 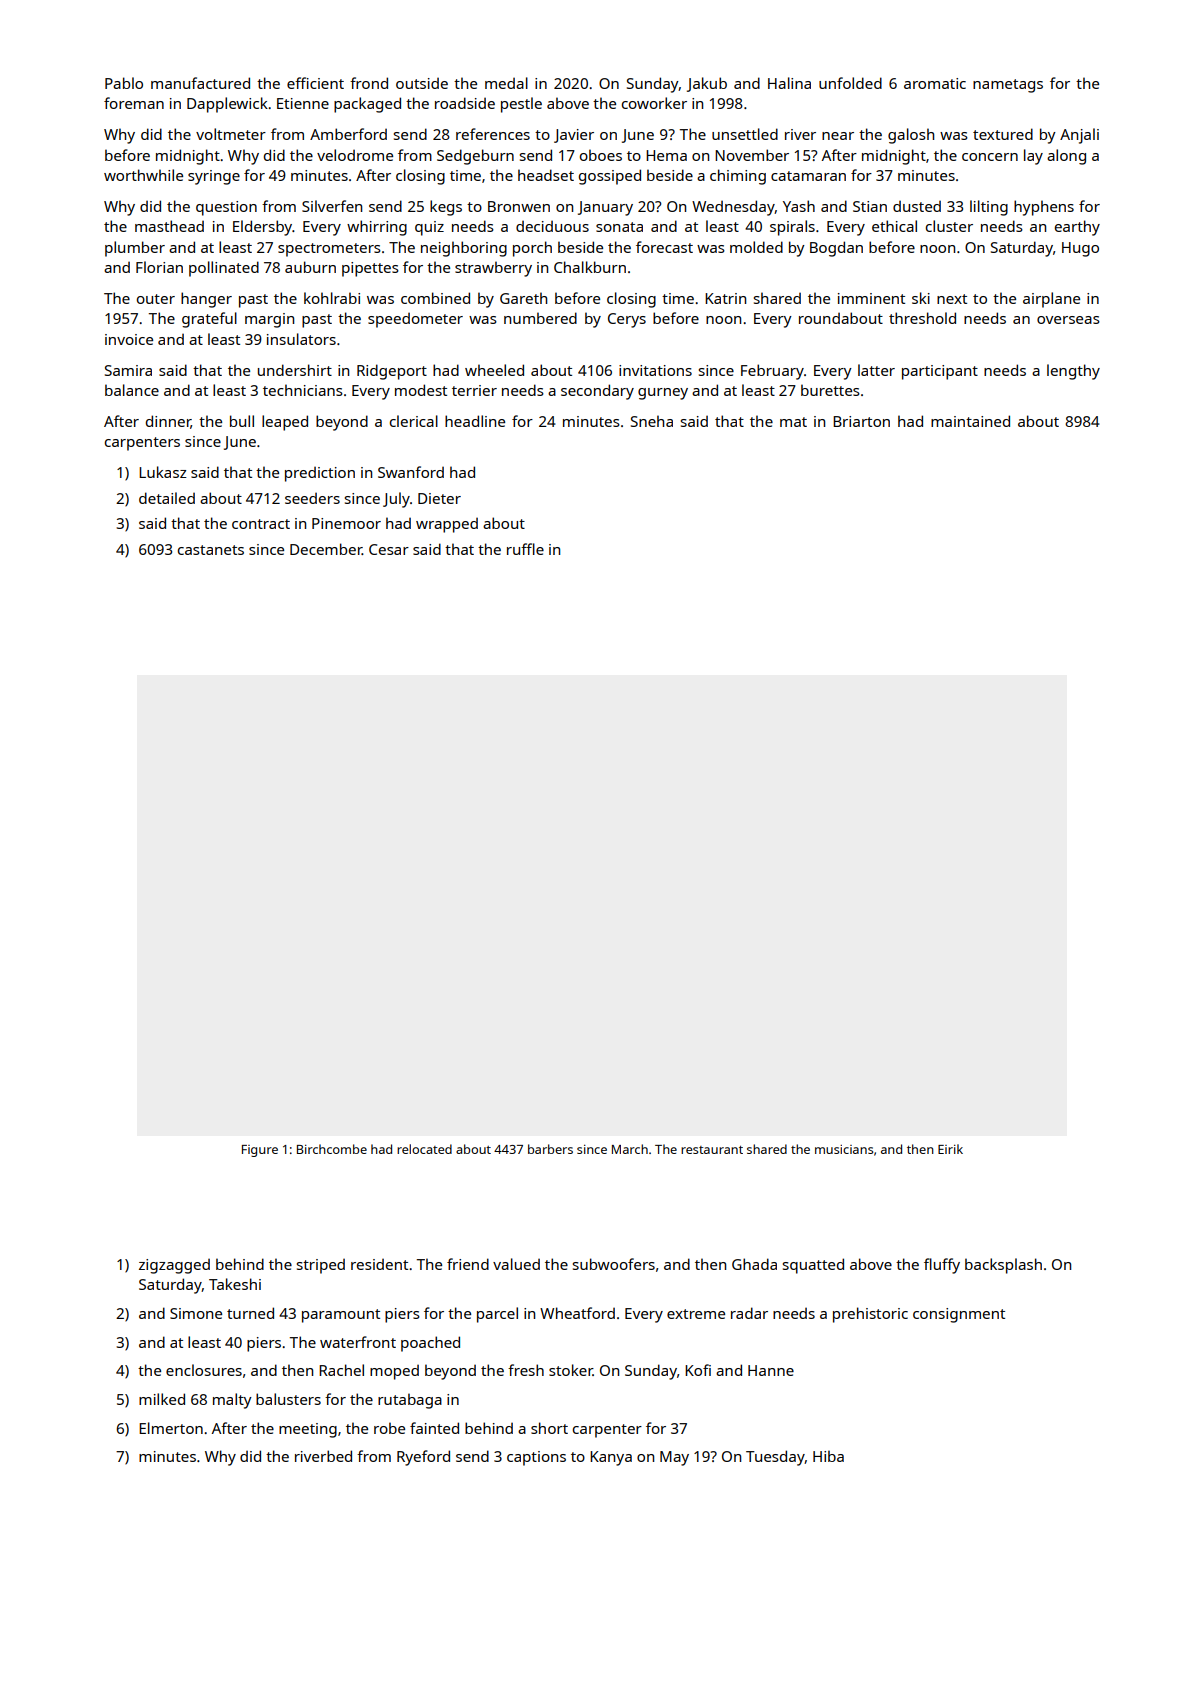 What do you see at coordinates (844, 1149) in the page?
I see `musicians` at bounding box center [844, 1149].
